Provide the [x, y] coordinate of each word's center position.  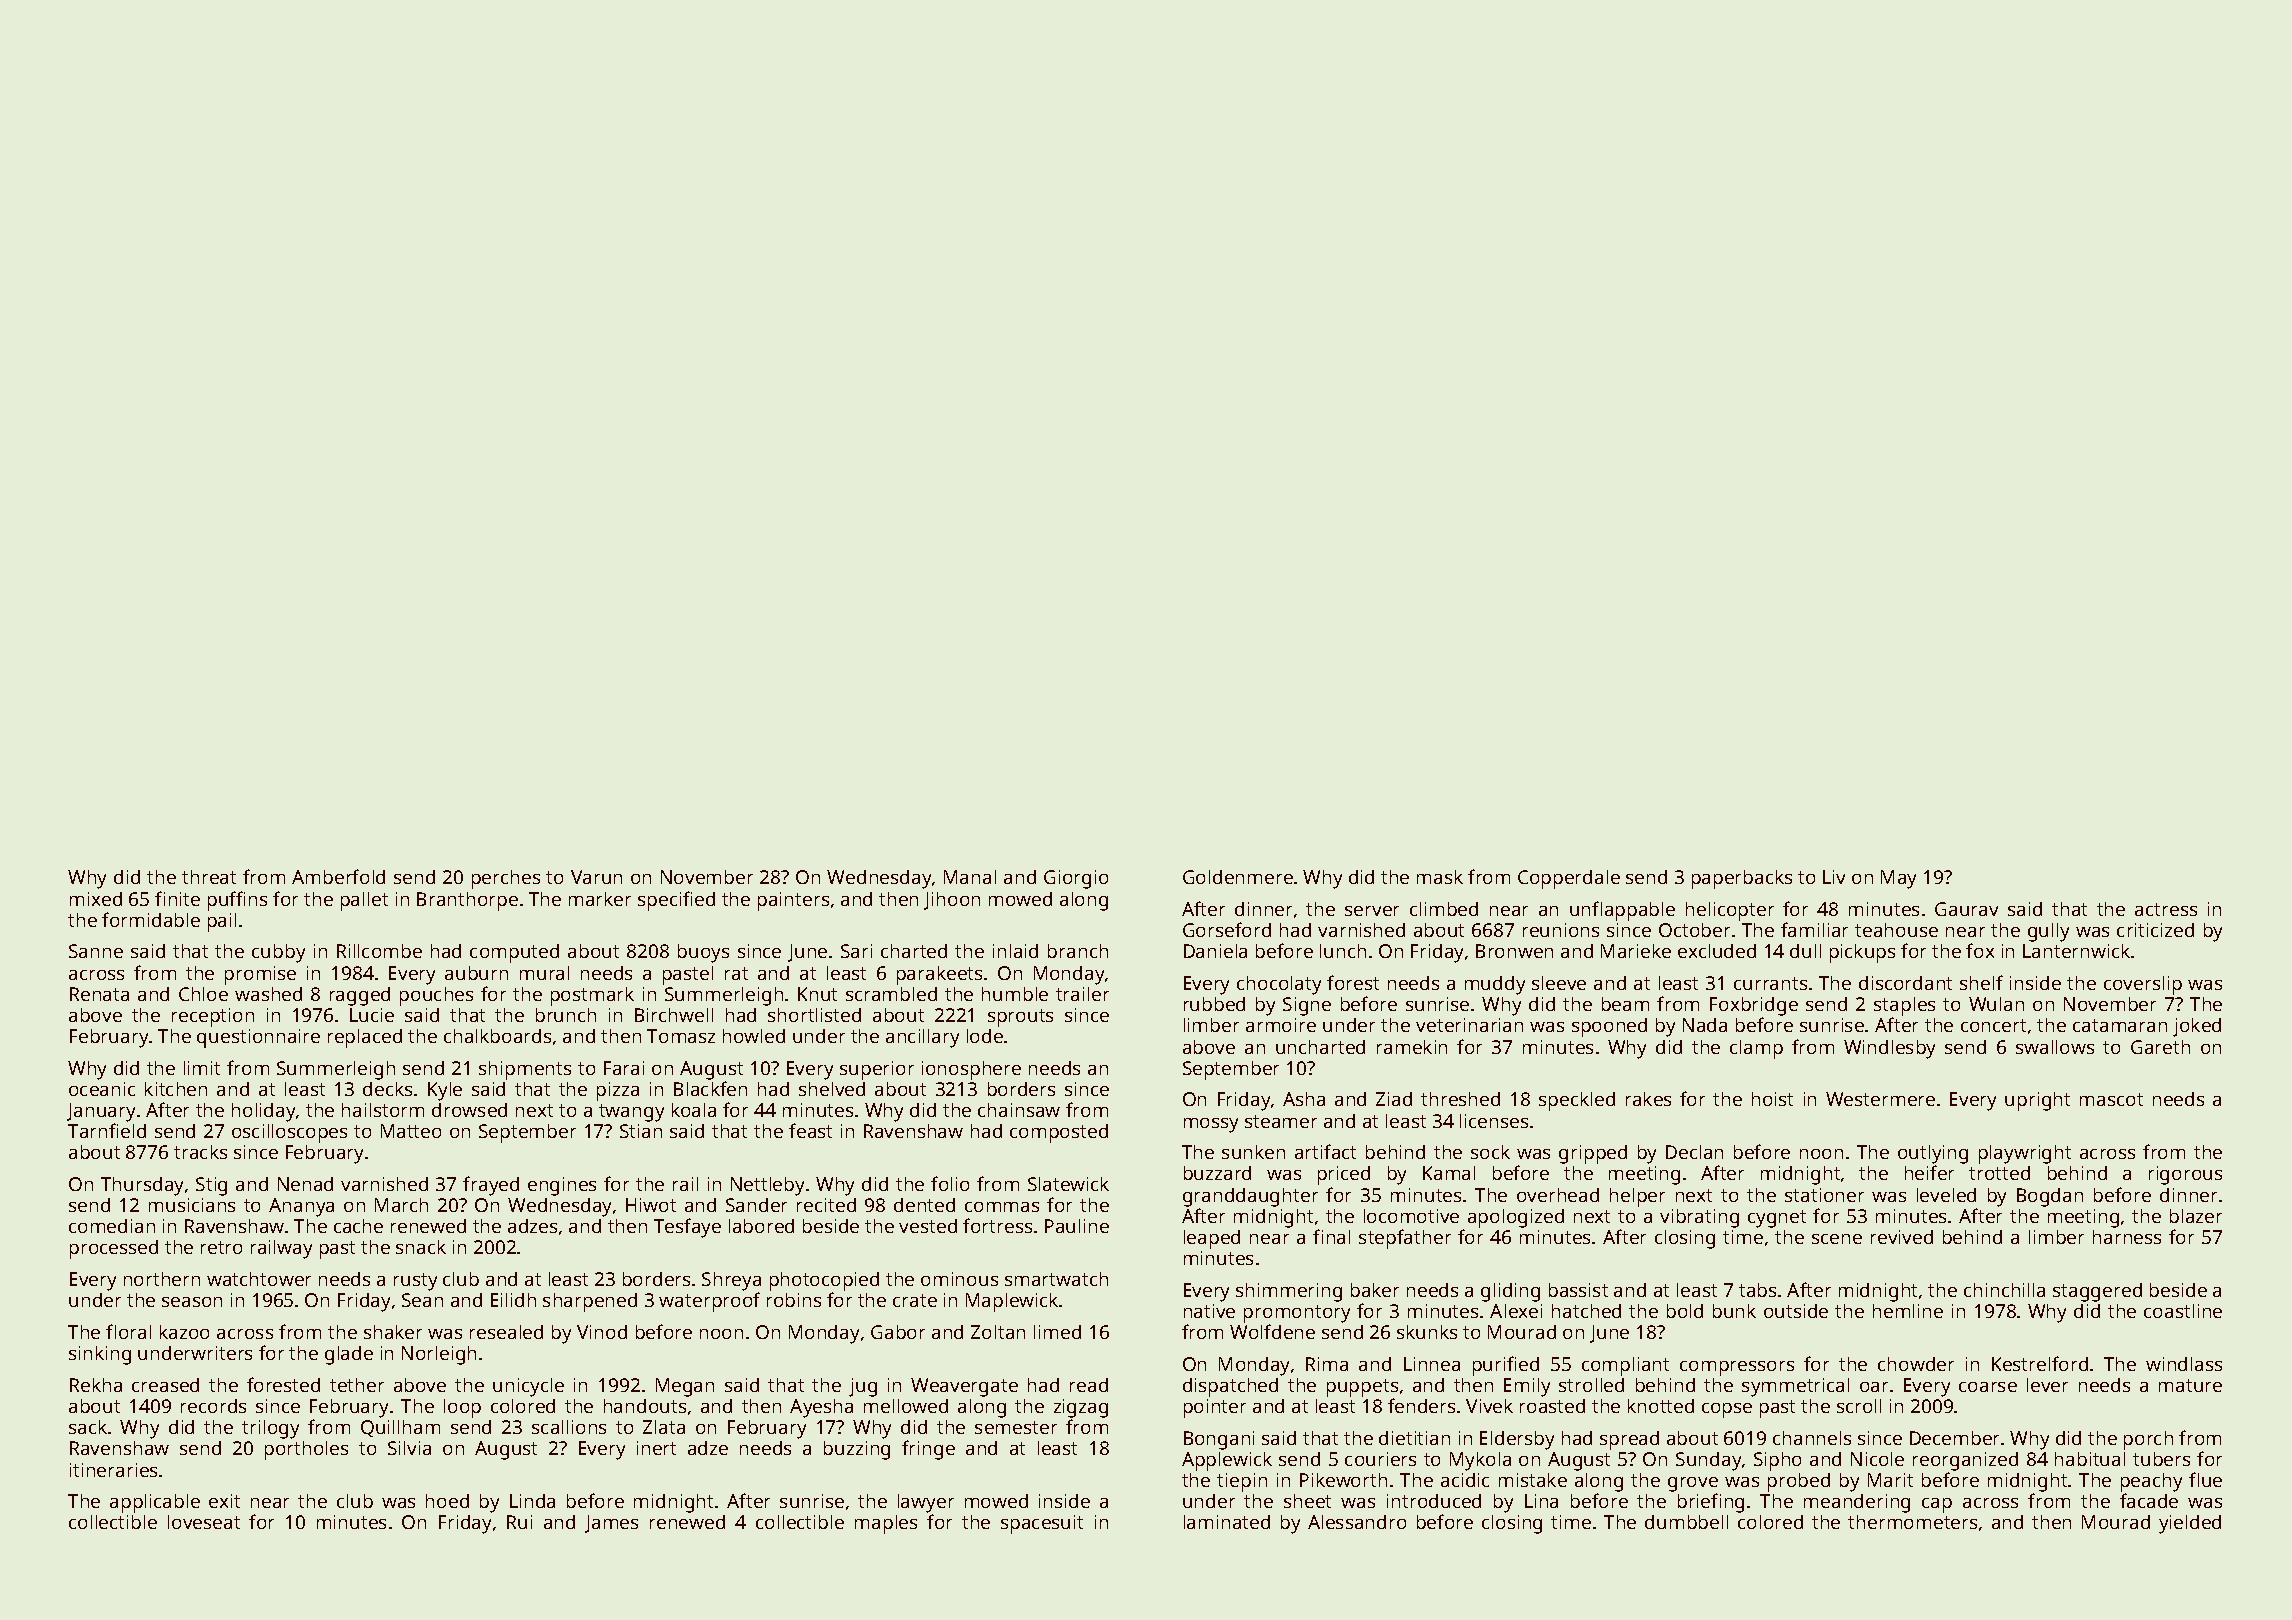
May [1898, 879]
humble [1015, 994]
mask [1440, 877]
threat [209, 877]
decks [387, 1089]
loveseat [204, 1522]
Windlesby [1889, 1049]
